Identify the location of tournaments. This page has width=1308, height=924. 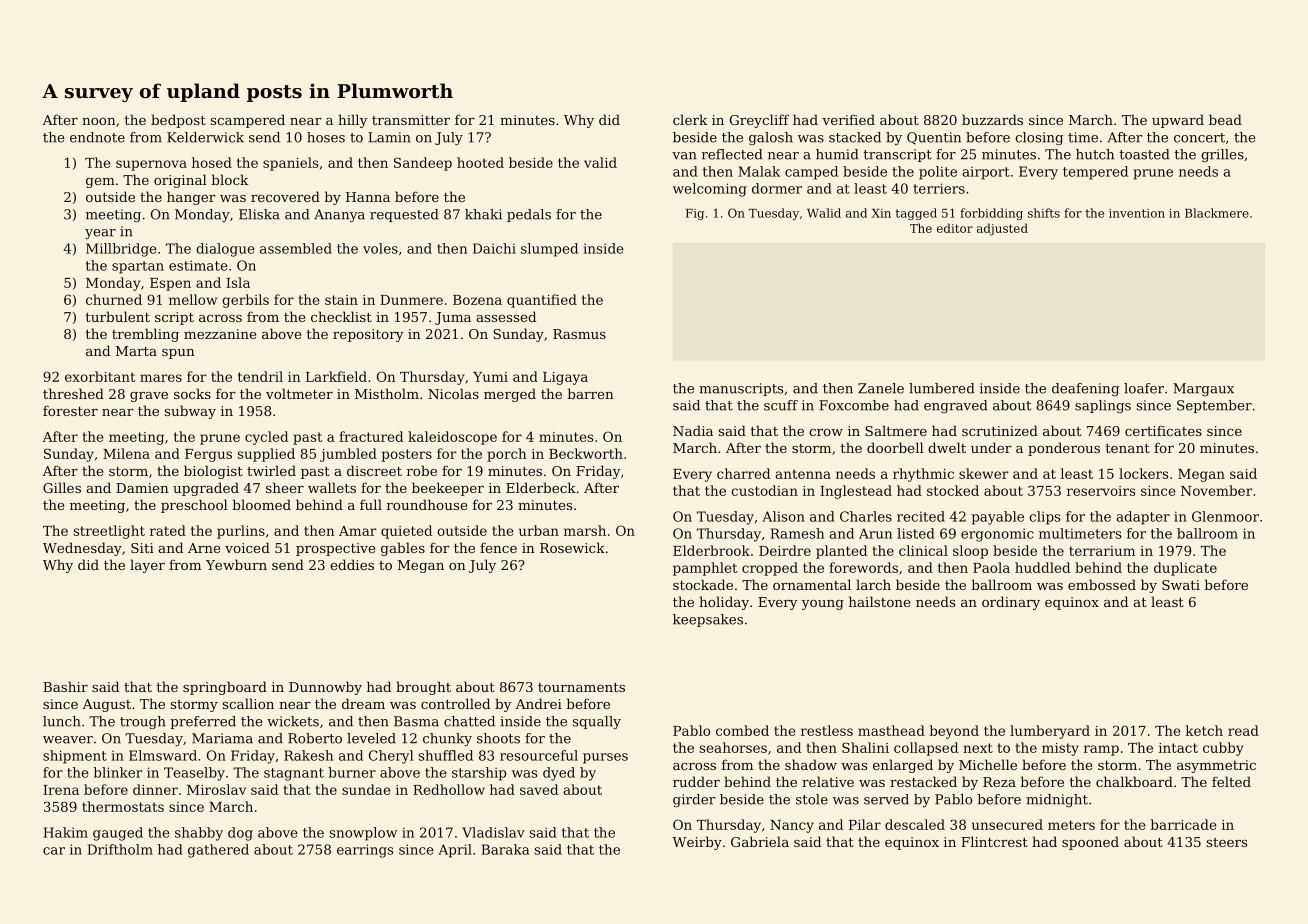
(581, 687).
